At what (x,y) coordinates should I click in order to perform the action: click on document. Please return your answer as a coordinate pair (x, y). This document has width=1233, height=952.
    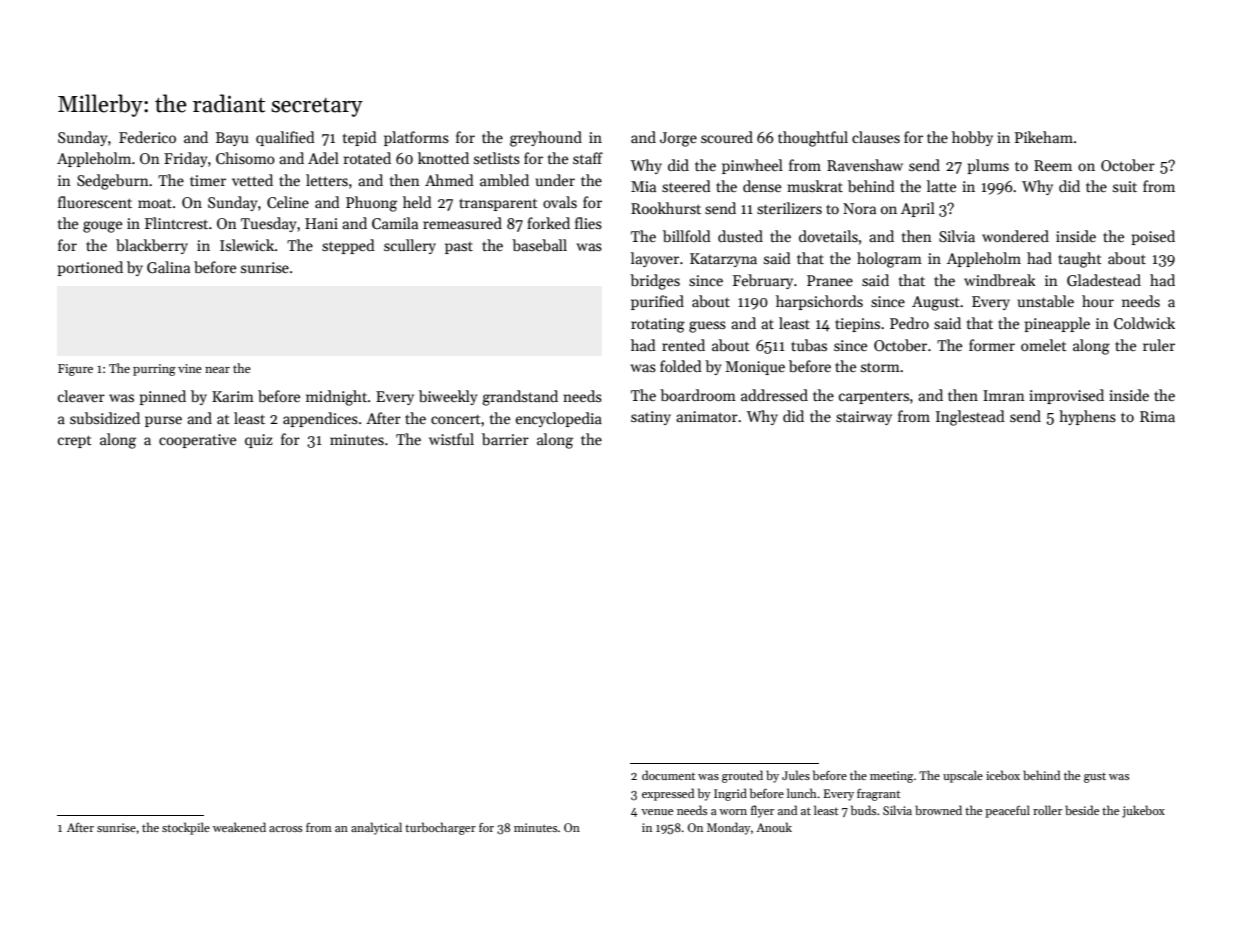
    Looking at the image, I should click on (668, 775).
